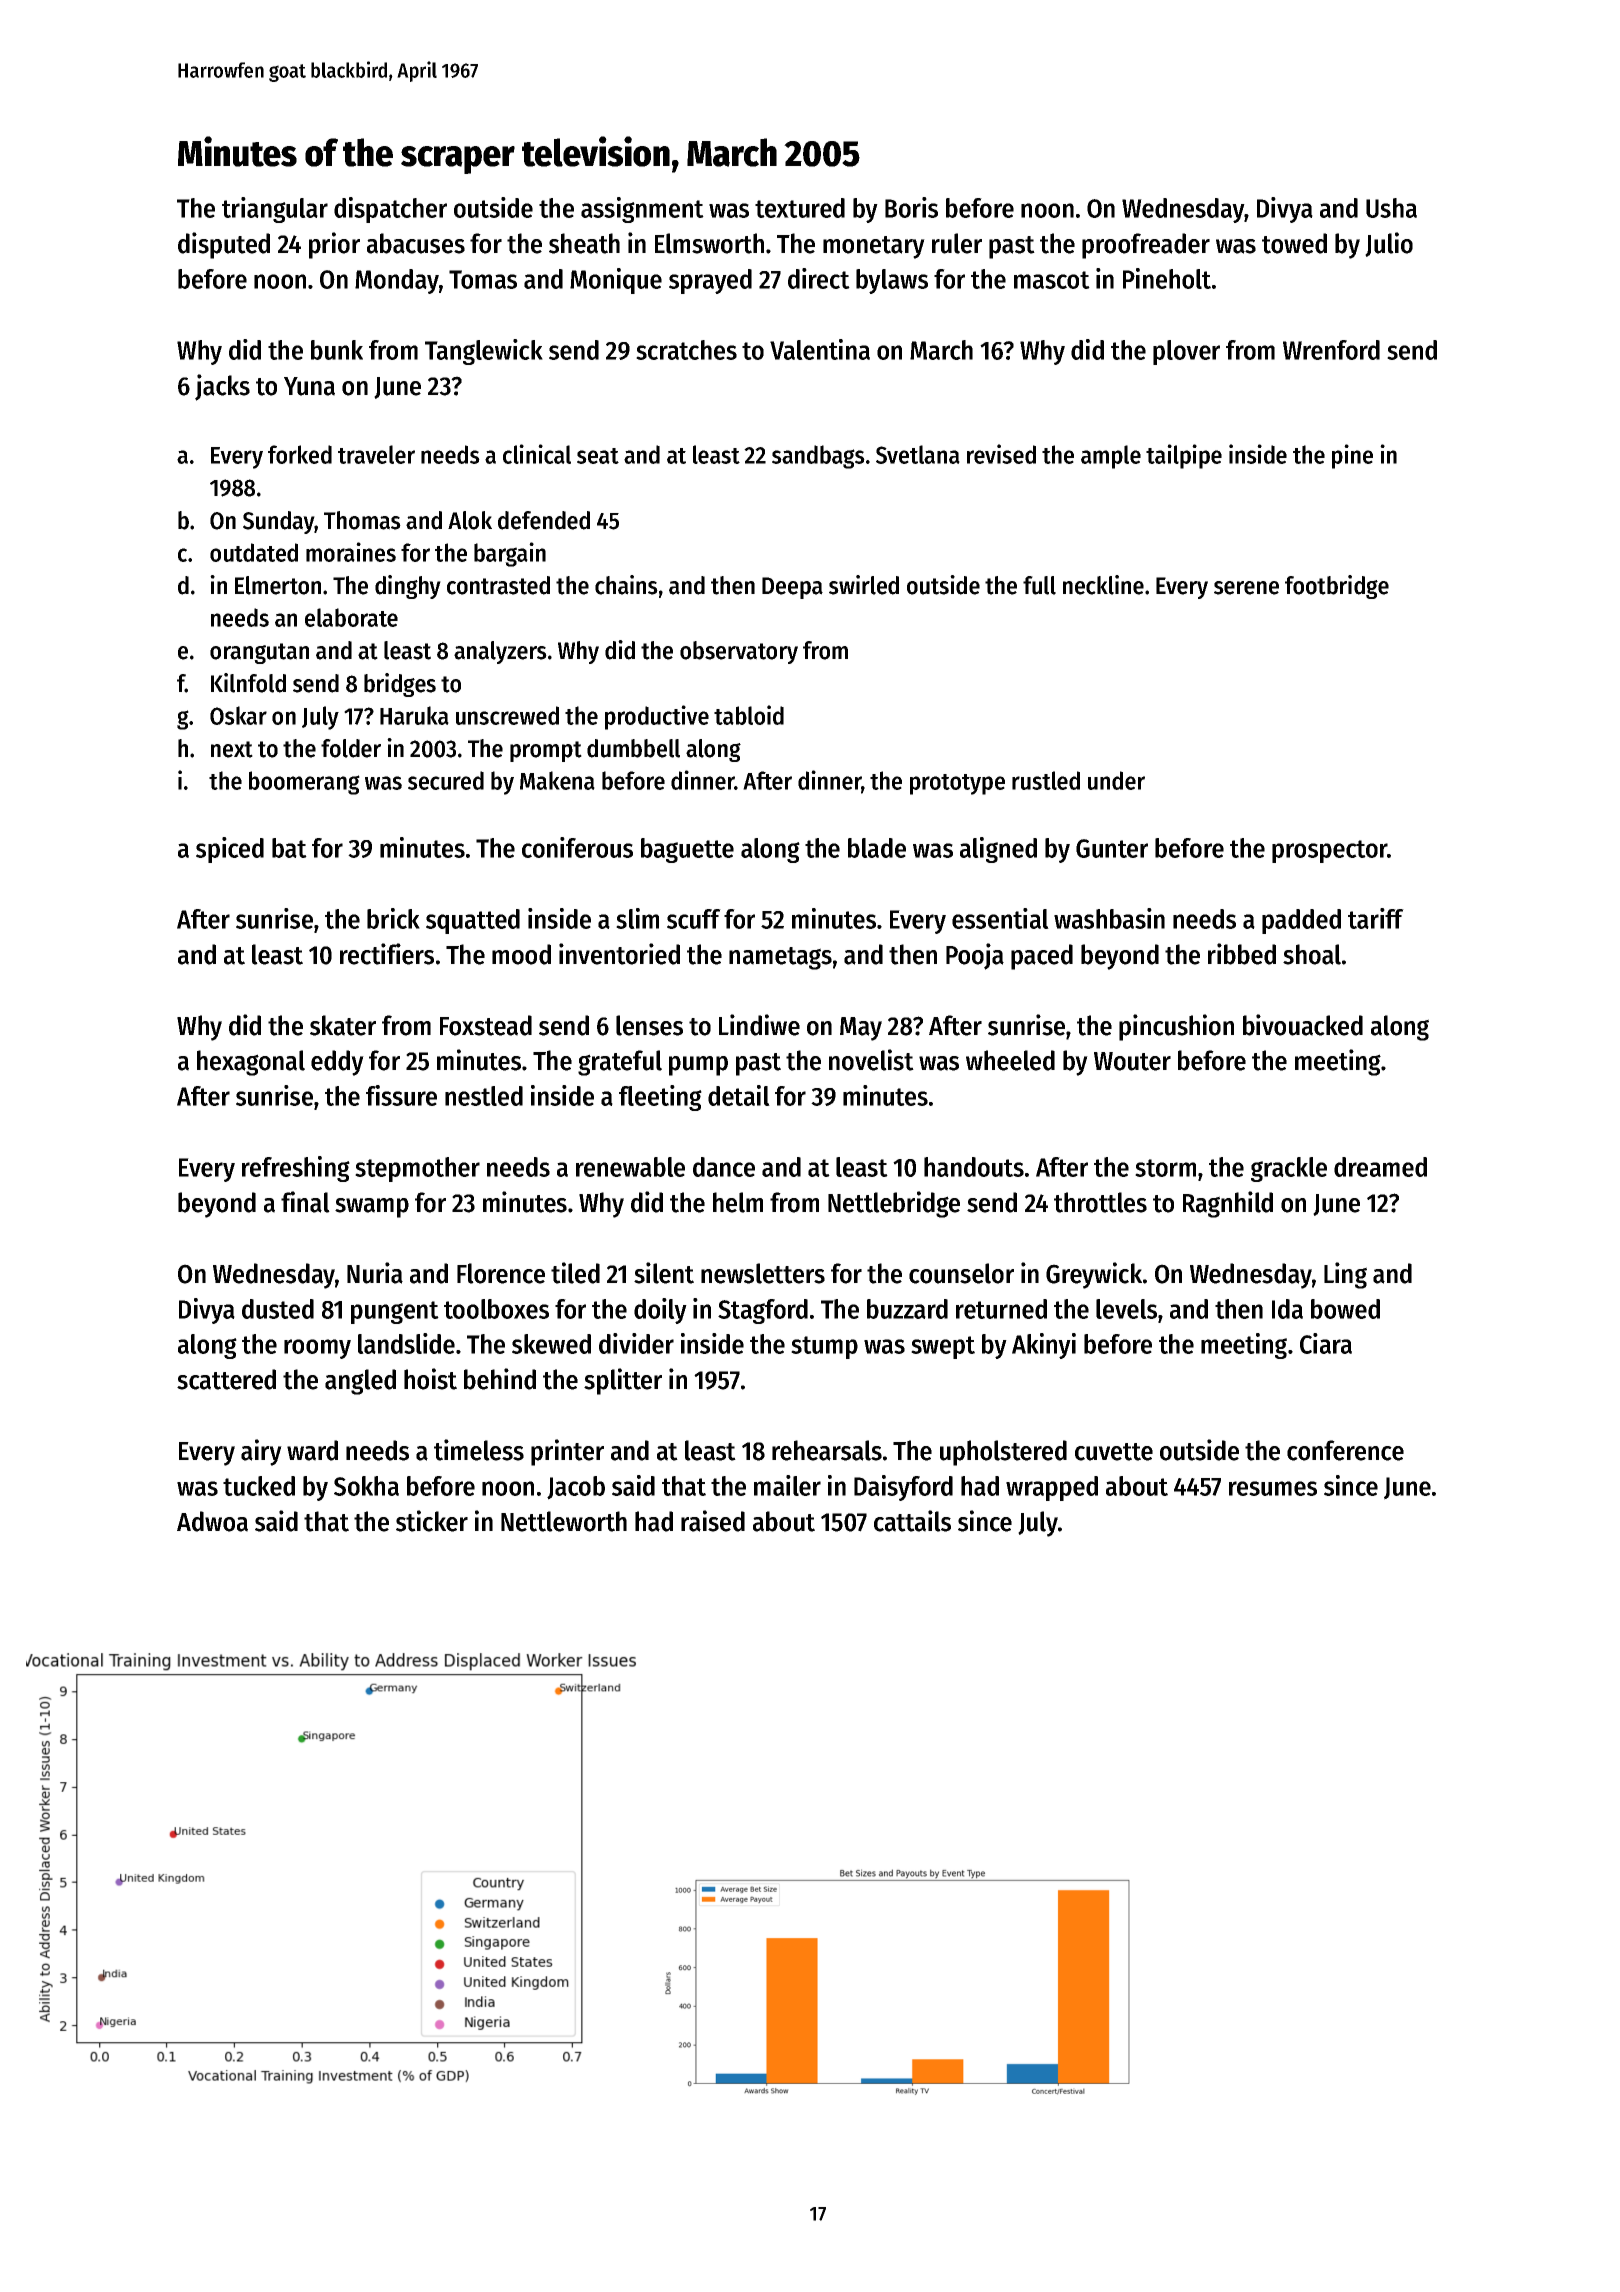 Image resolution: width=1620 pixels, height=2292 pixels. Describe the element at coordinates (251, 1063) in the screenshot. I see `hexagonal` at that location.
